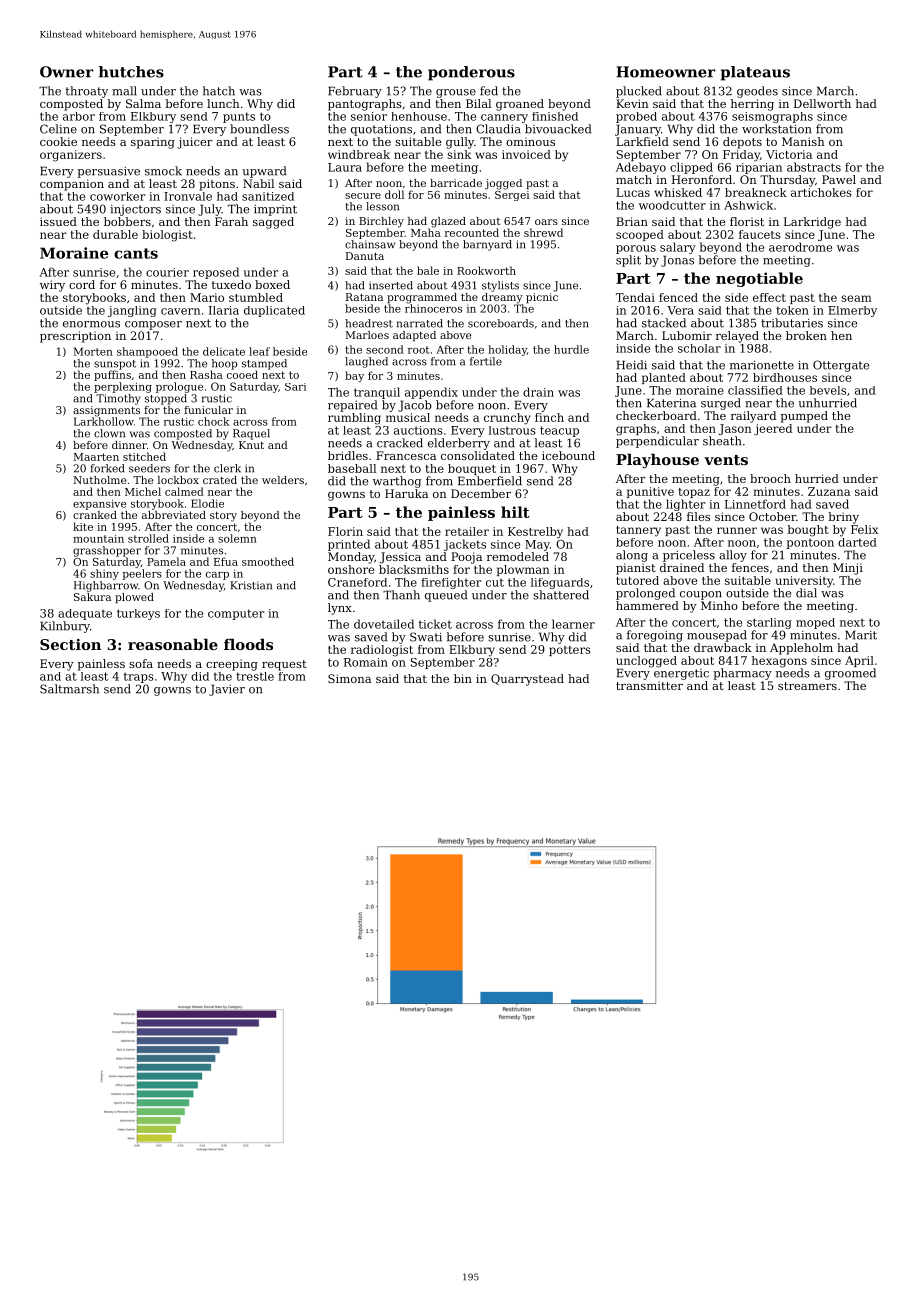  I want to click on streamers, so click(807, 686).
